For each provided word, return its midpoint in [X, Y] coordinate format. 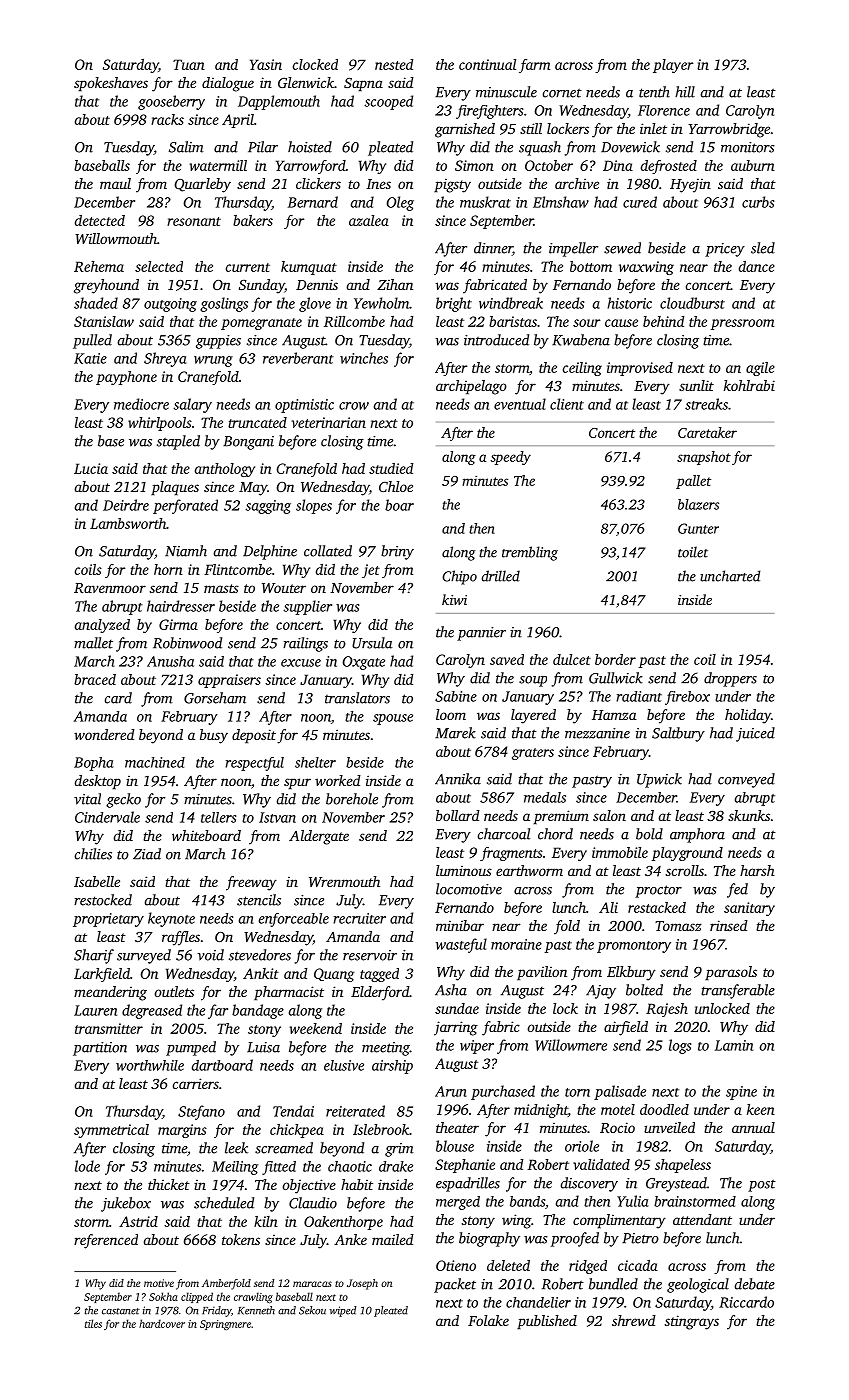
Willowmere [571, 1045]
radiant [639, 696]
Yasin [266, 64]
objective [309, 1186]
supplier [307, 607]
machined [155, 762]
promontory [634, 947]
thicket [169, 1184]
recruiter [359, 918]
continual [487, 64]
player [673, 66]
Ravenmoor [110, 588]
